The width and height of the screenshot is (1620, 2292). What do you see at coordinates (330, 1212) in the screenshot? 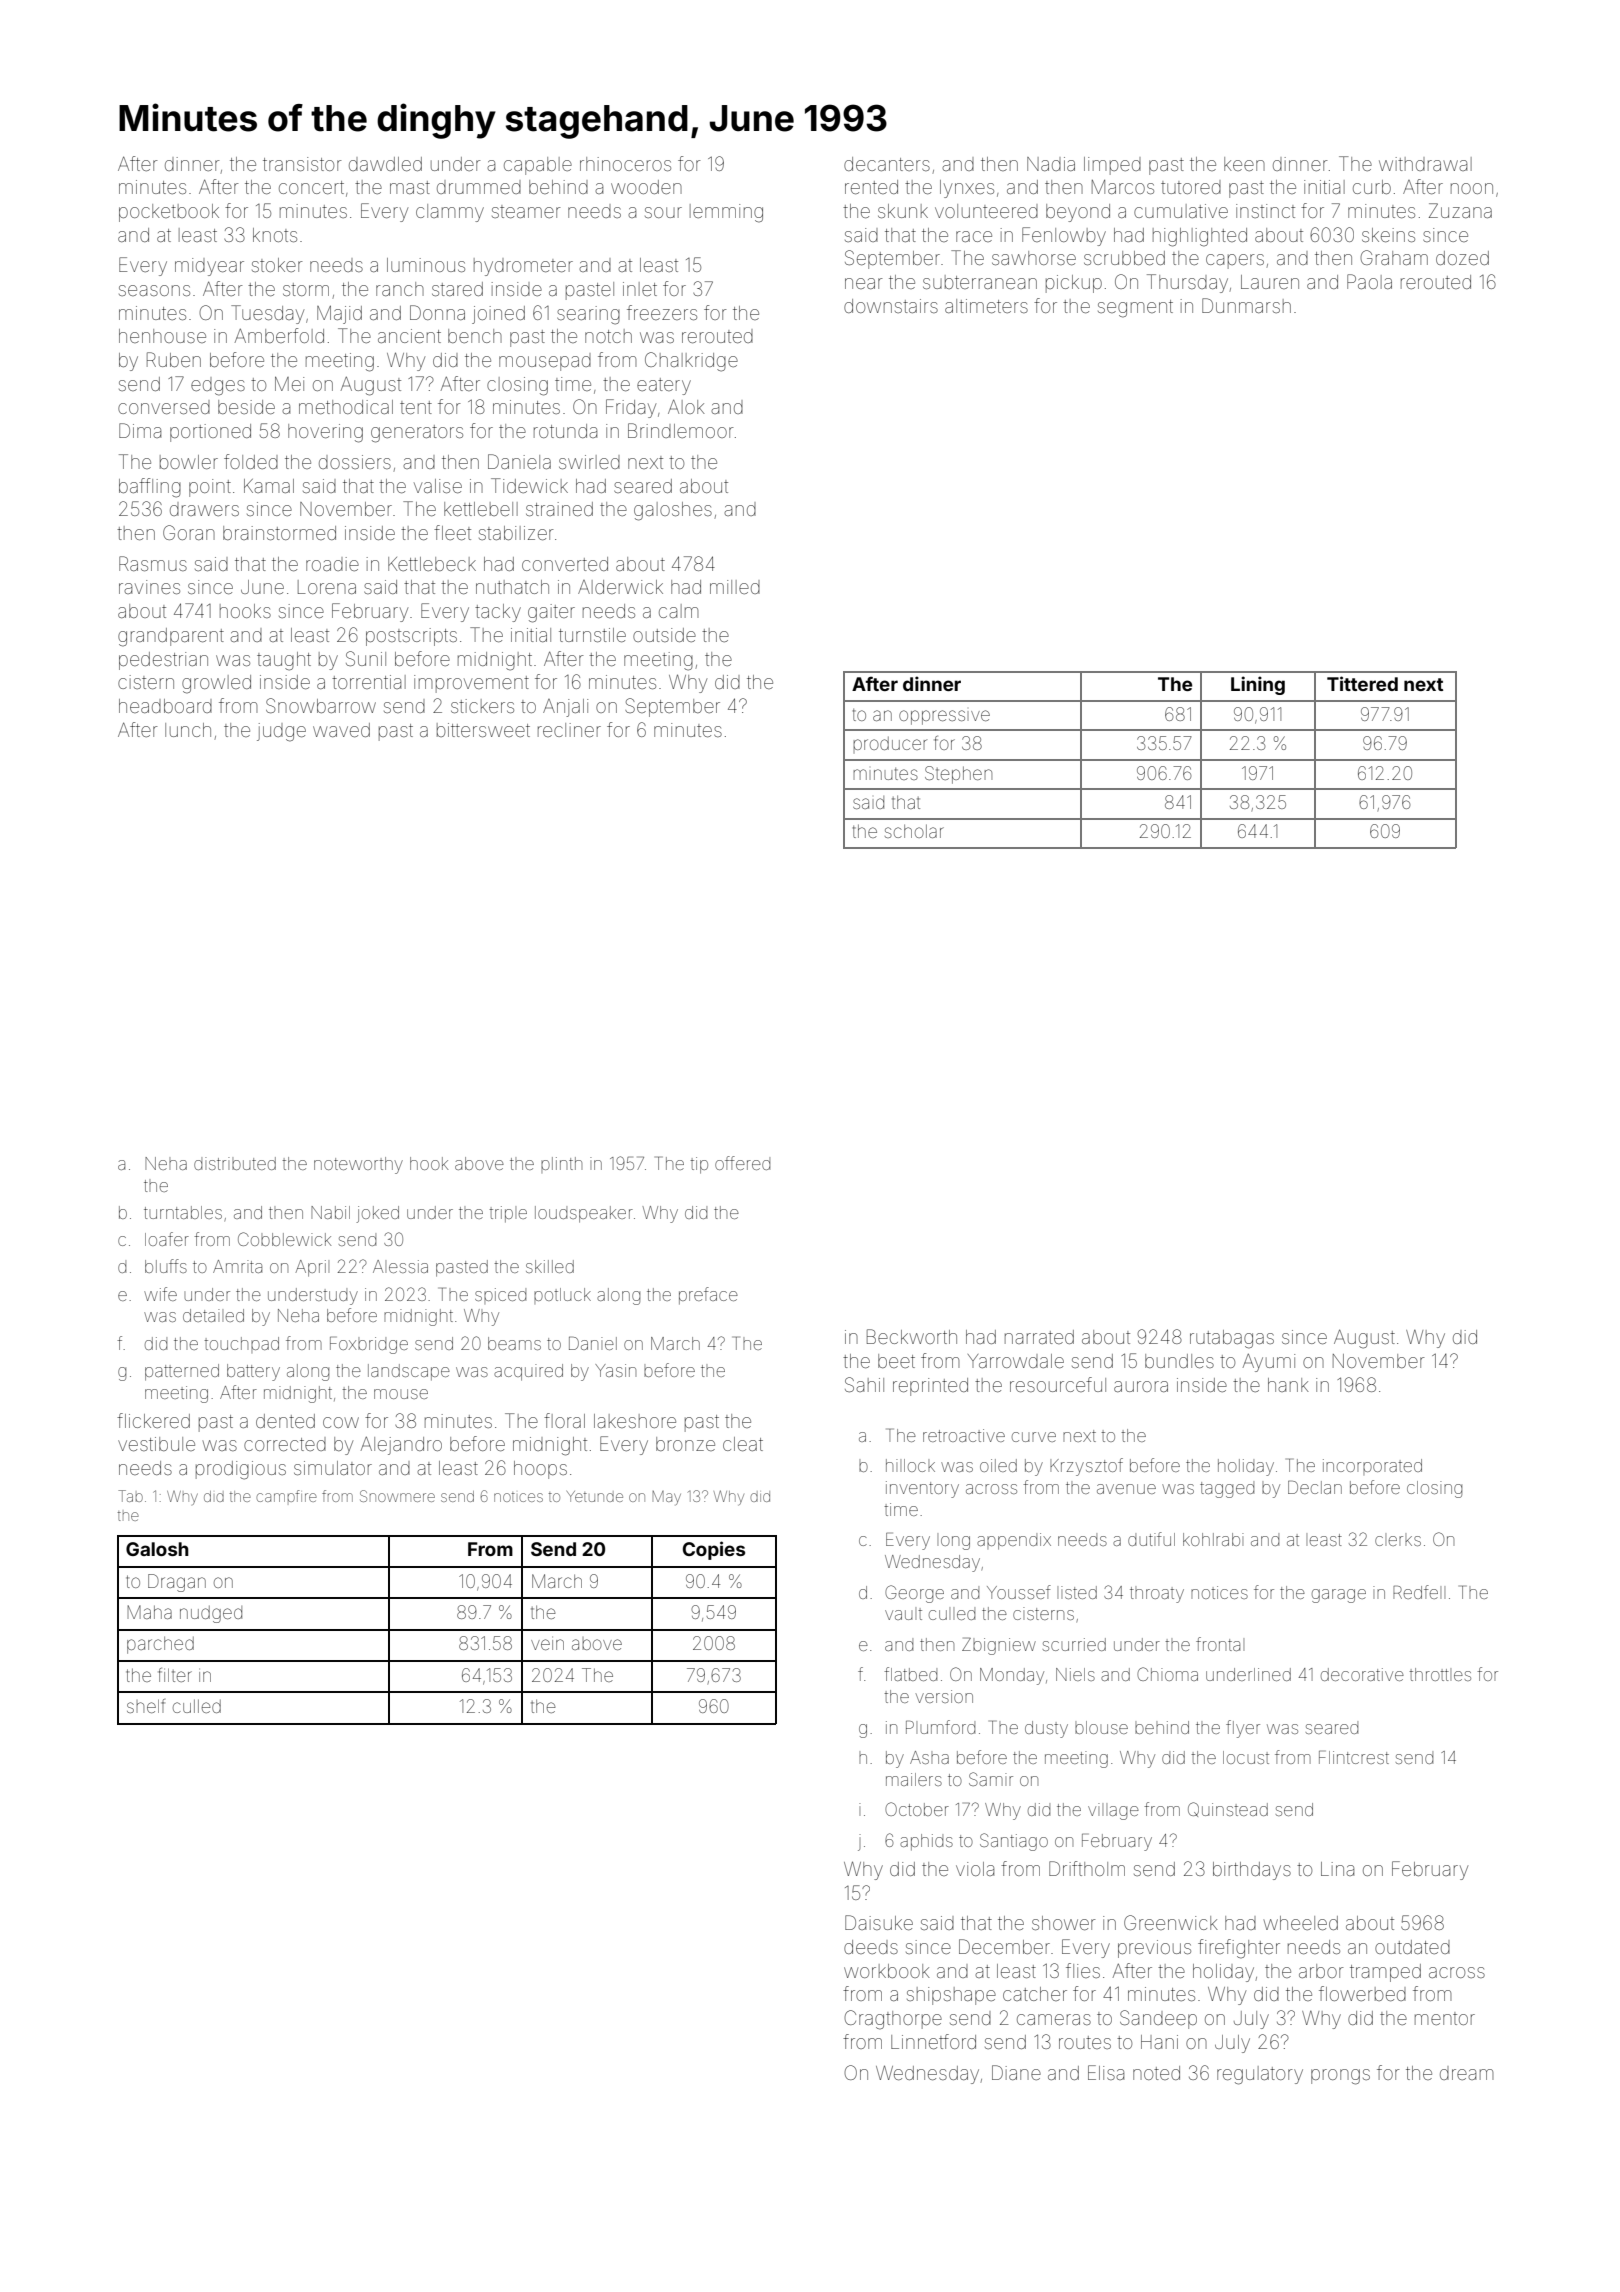
I see `Nabil` at bounding box center [330, 1212].
